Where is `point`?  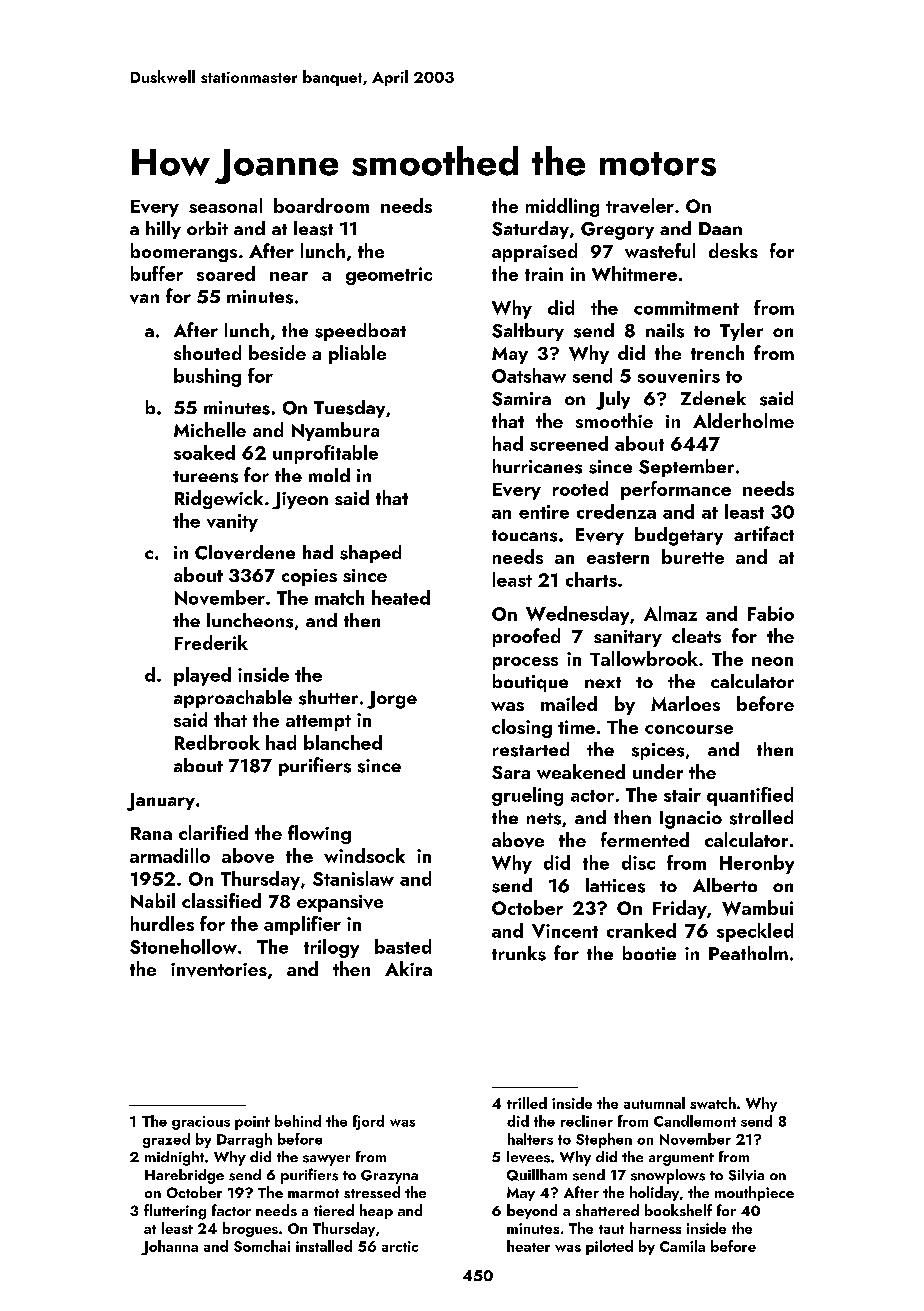 point is located at coordinates (252, 1123).
